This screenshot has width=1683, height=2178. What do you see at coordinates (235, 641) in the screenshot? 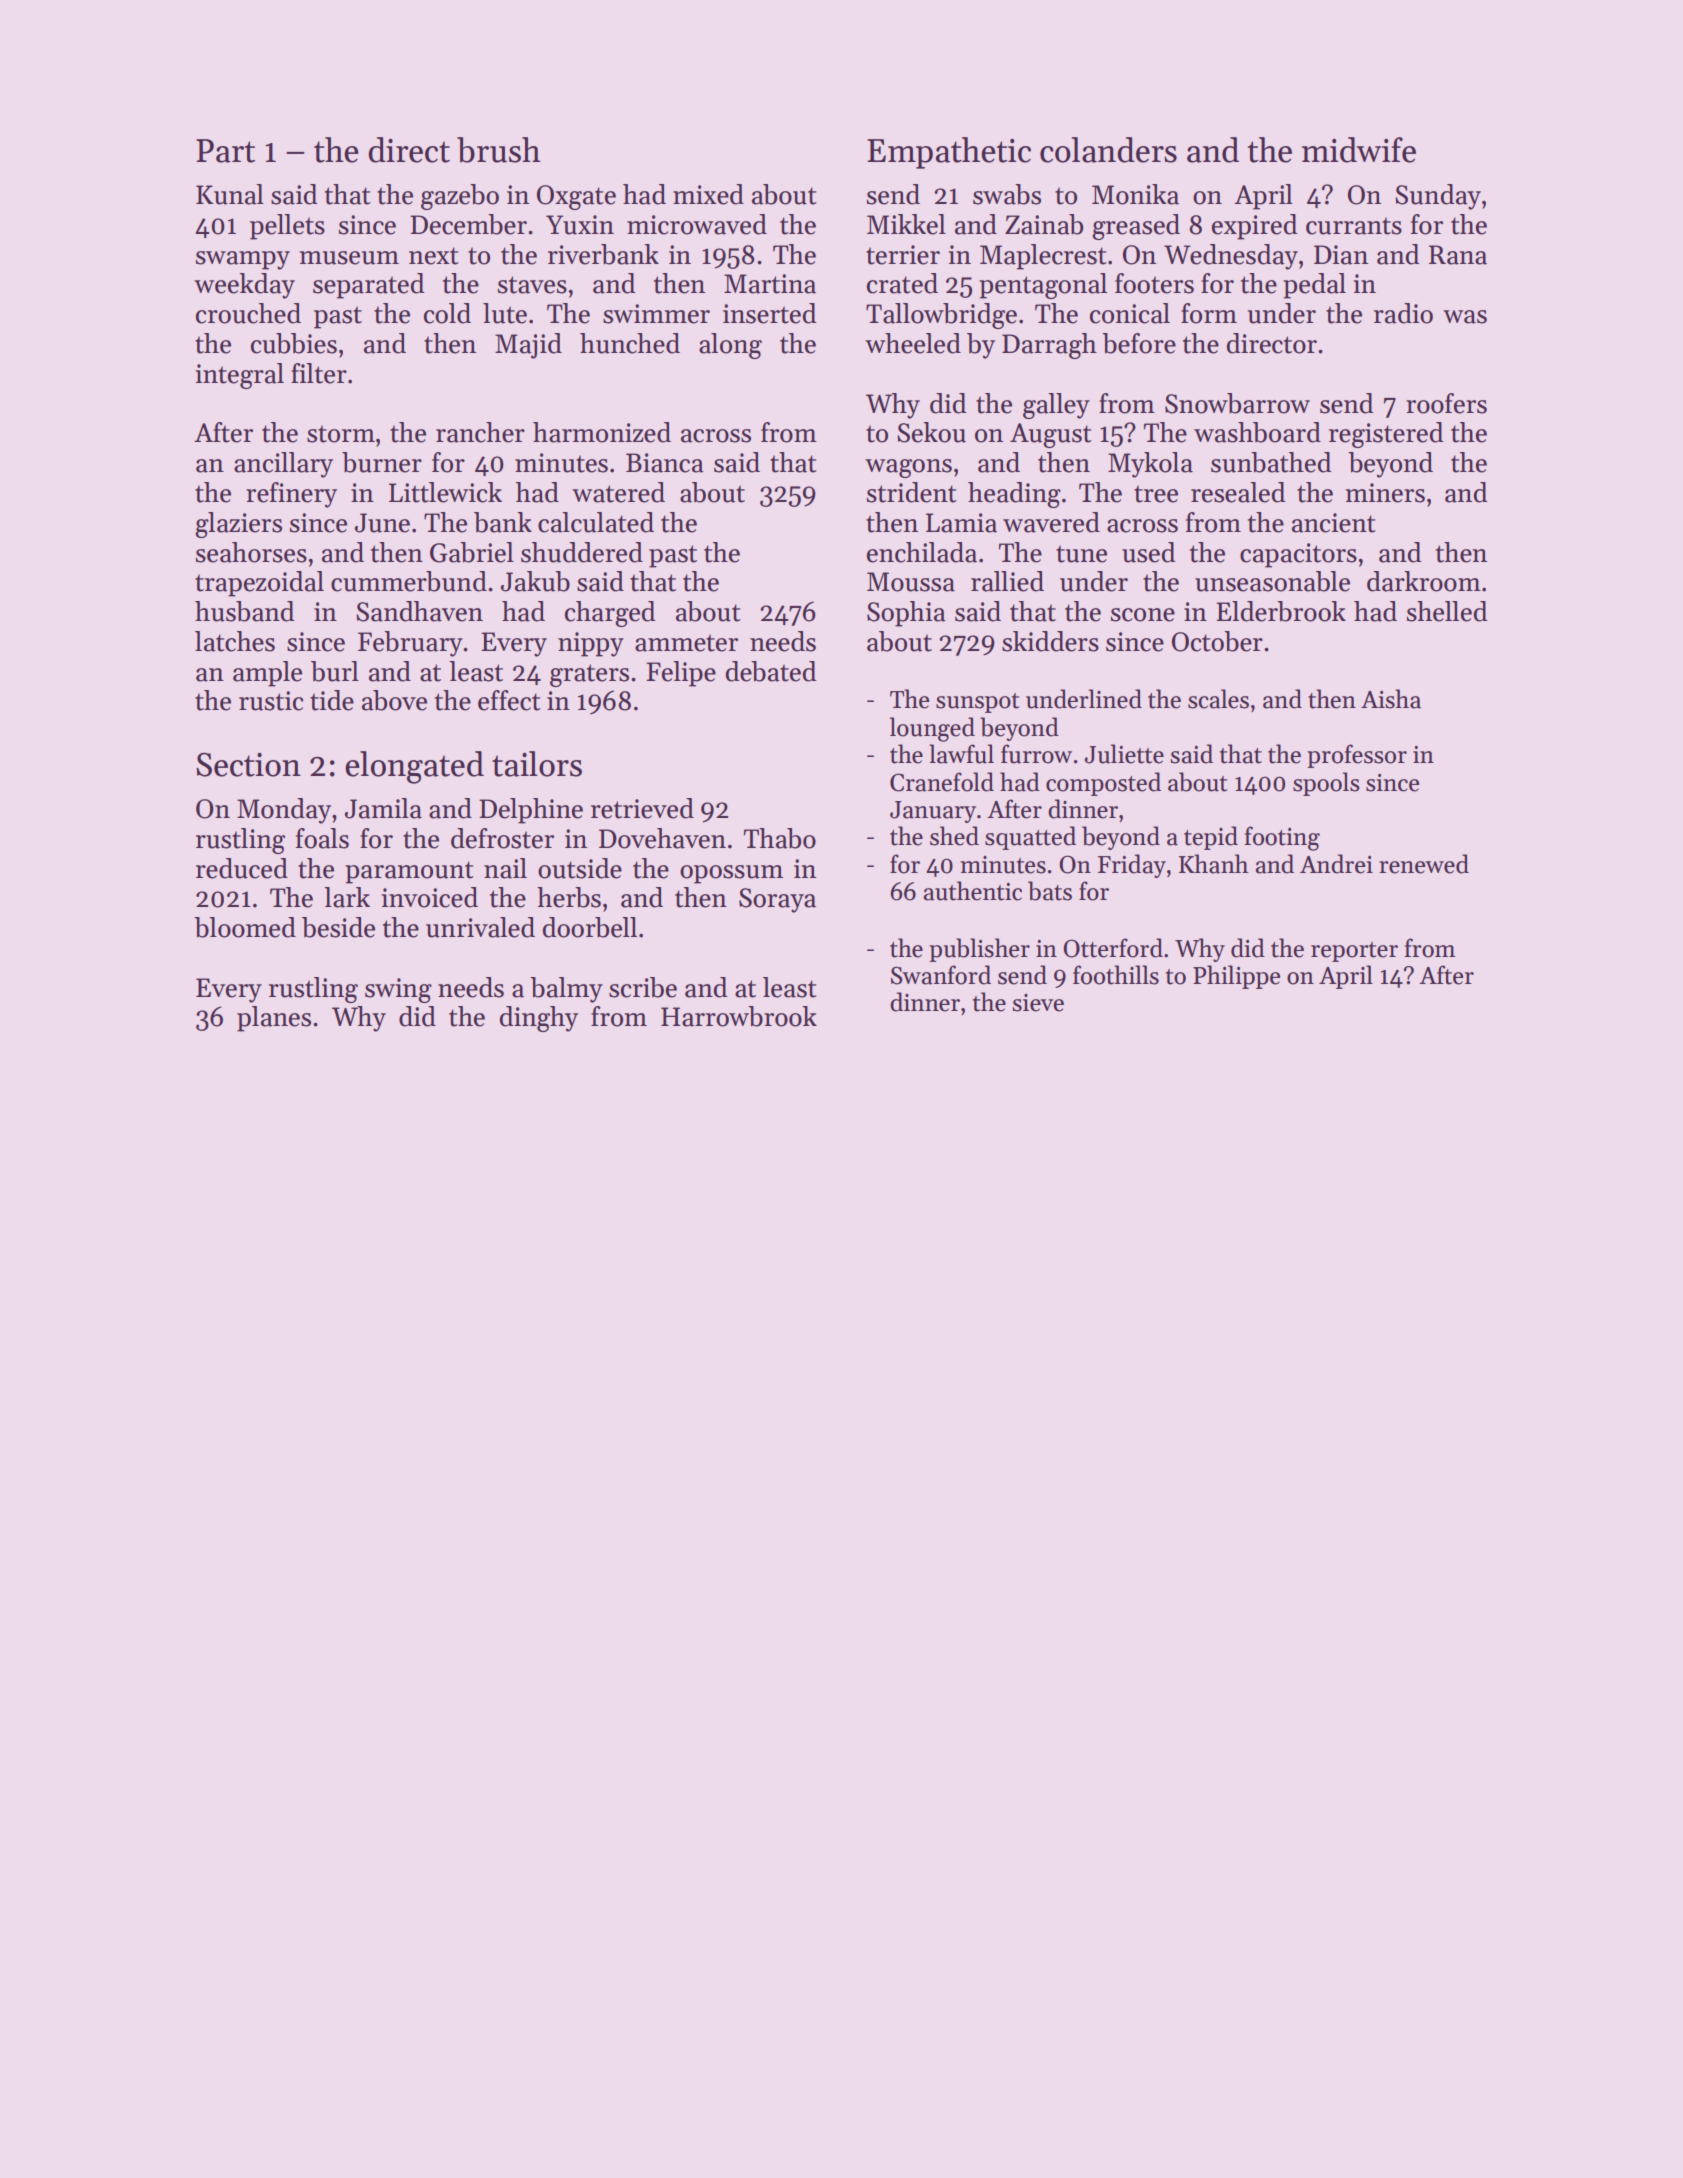
I see `latches` at bounding box center [235, 641].
